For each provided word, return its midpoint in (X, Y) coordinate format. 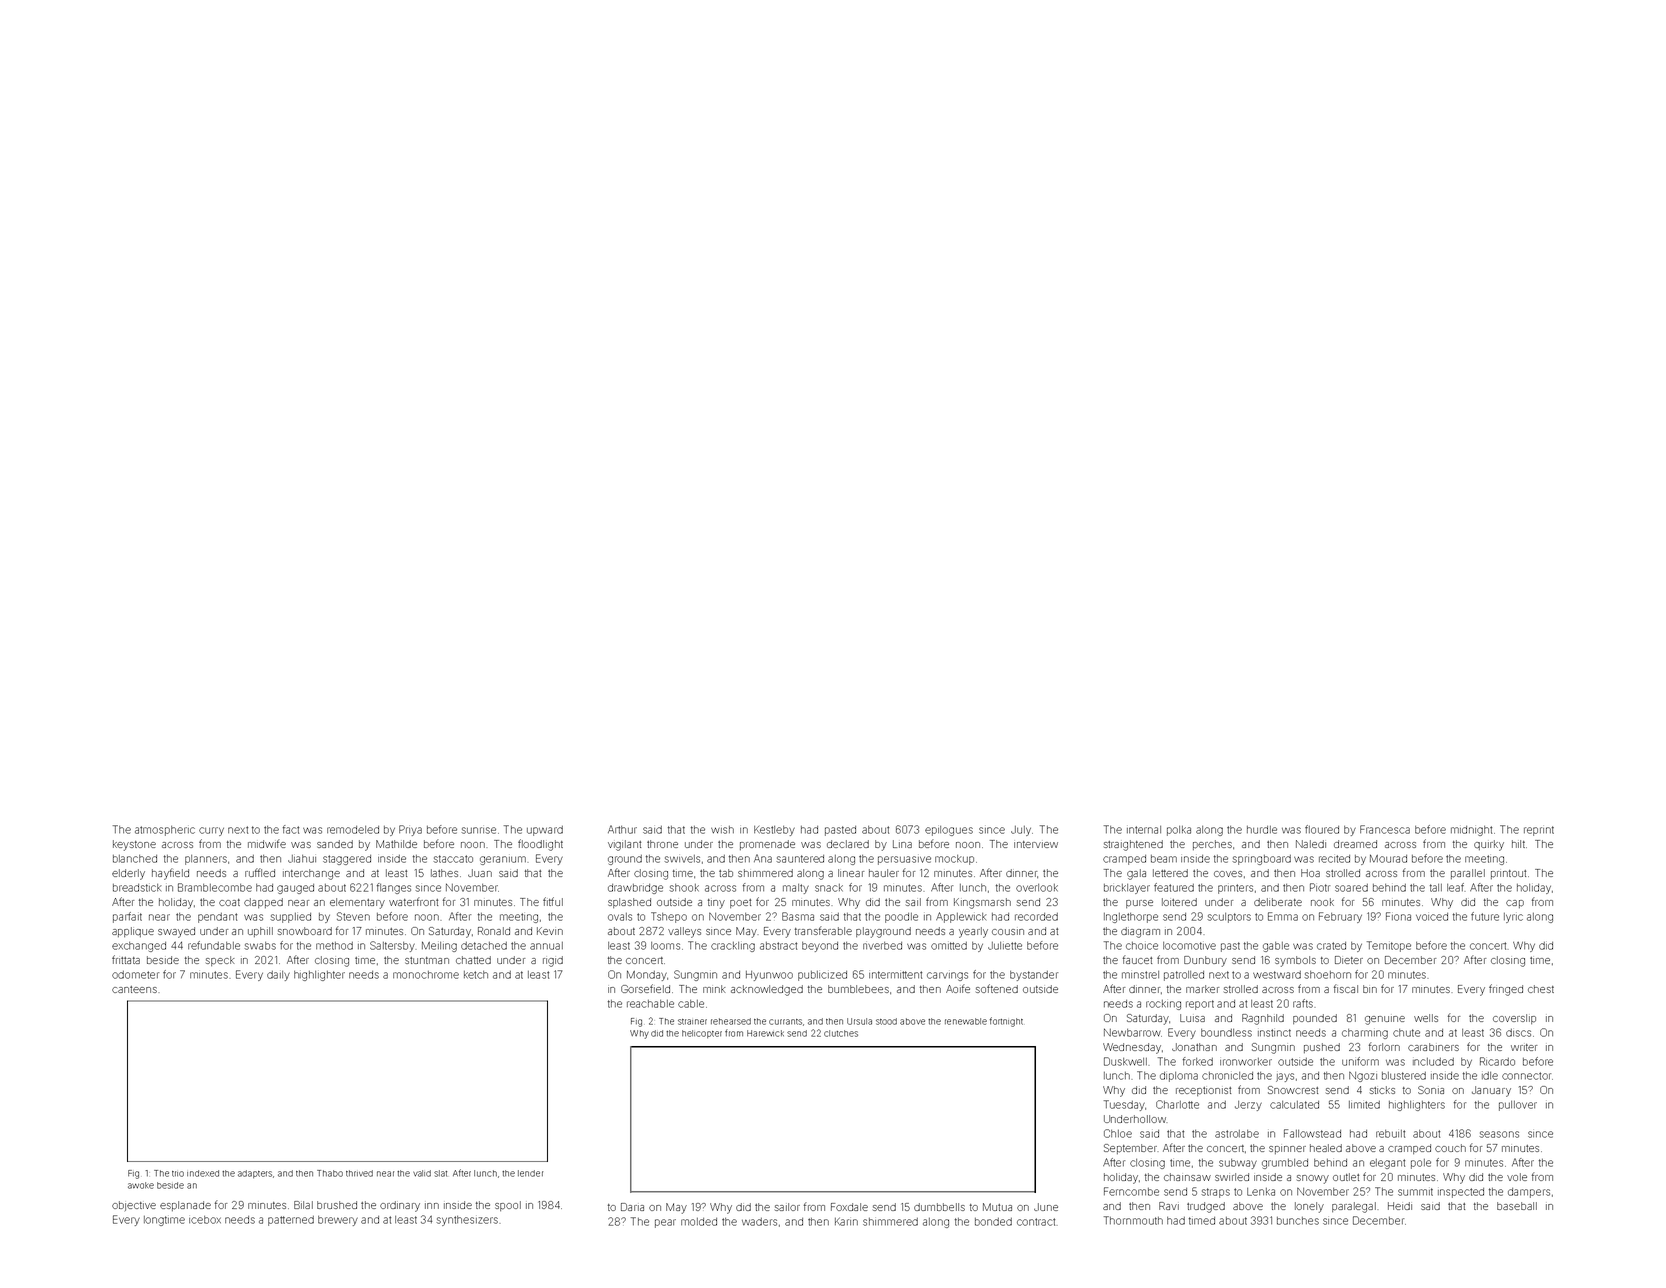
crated (1331, 946)
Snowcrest (1293, 1090)
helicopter (702, 1034)
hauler (884, 873)
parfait (127, 917)
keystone (134, 845)
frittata (126, 959)
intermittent (895, 975)
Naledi (1311, 844)
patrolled (1184, 976)
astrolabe (1237, 1134)
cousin (1008, 932)
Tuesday (1124, 1105)
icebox (205, 1220)
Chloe (1118, 1133)
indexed (203, 1173)
